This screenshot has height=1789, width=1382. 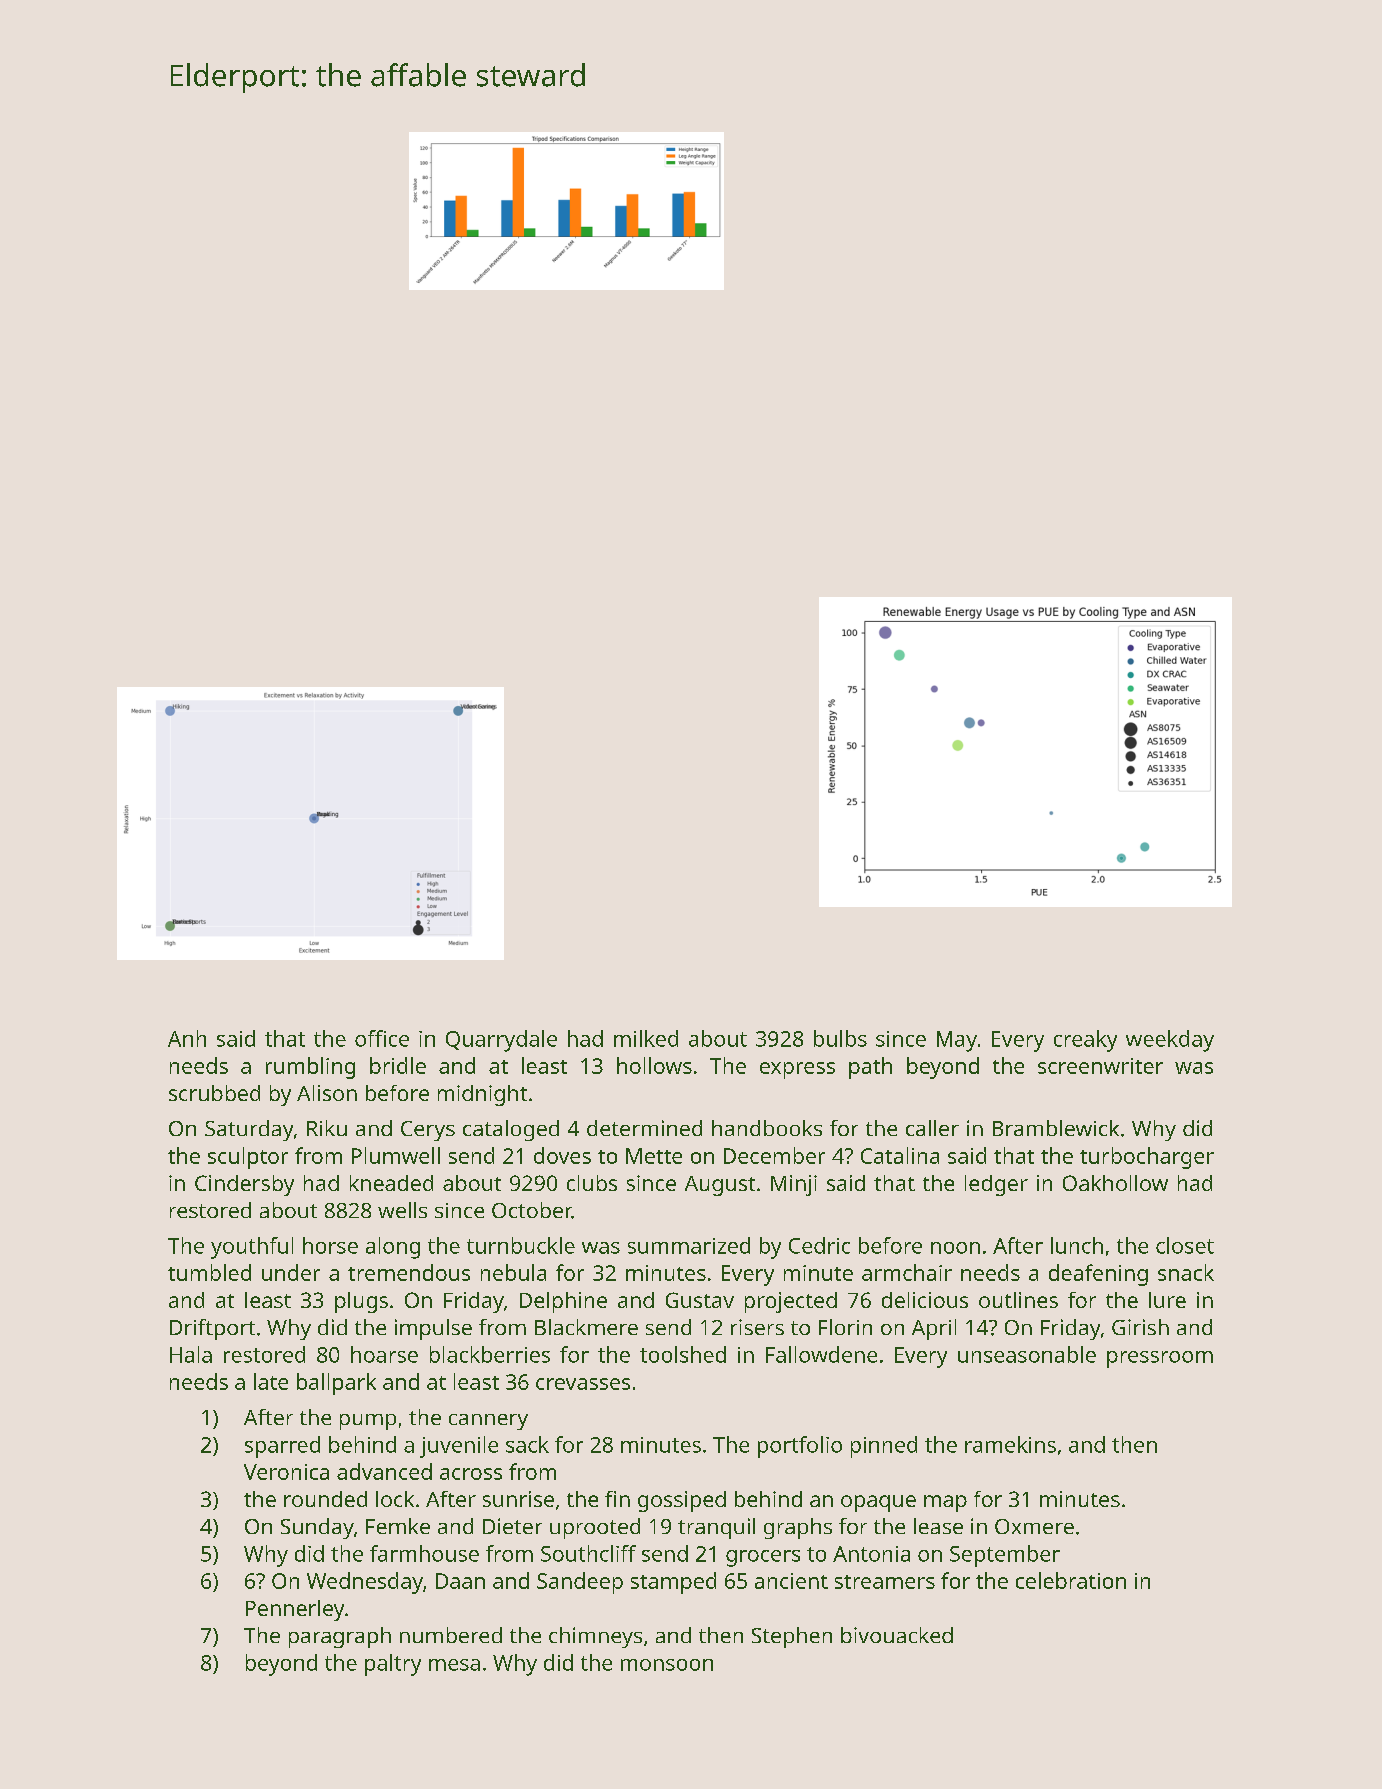 What do you see at coordinates (840, 1038) in the screenshot?
I see `bulbs` at bounding box center [840, 1038].
